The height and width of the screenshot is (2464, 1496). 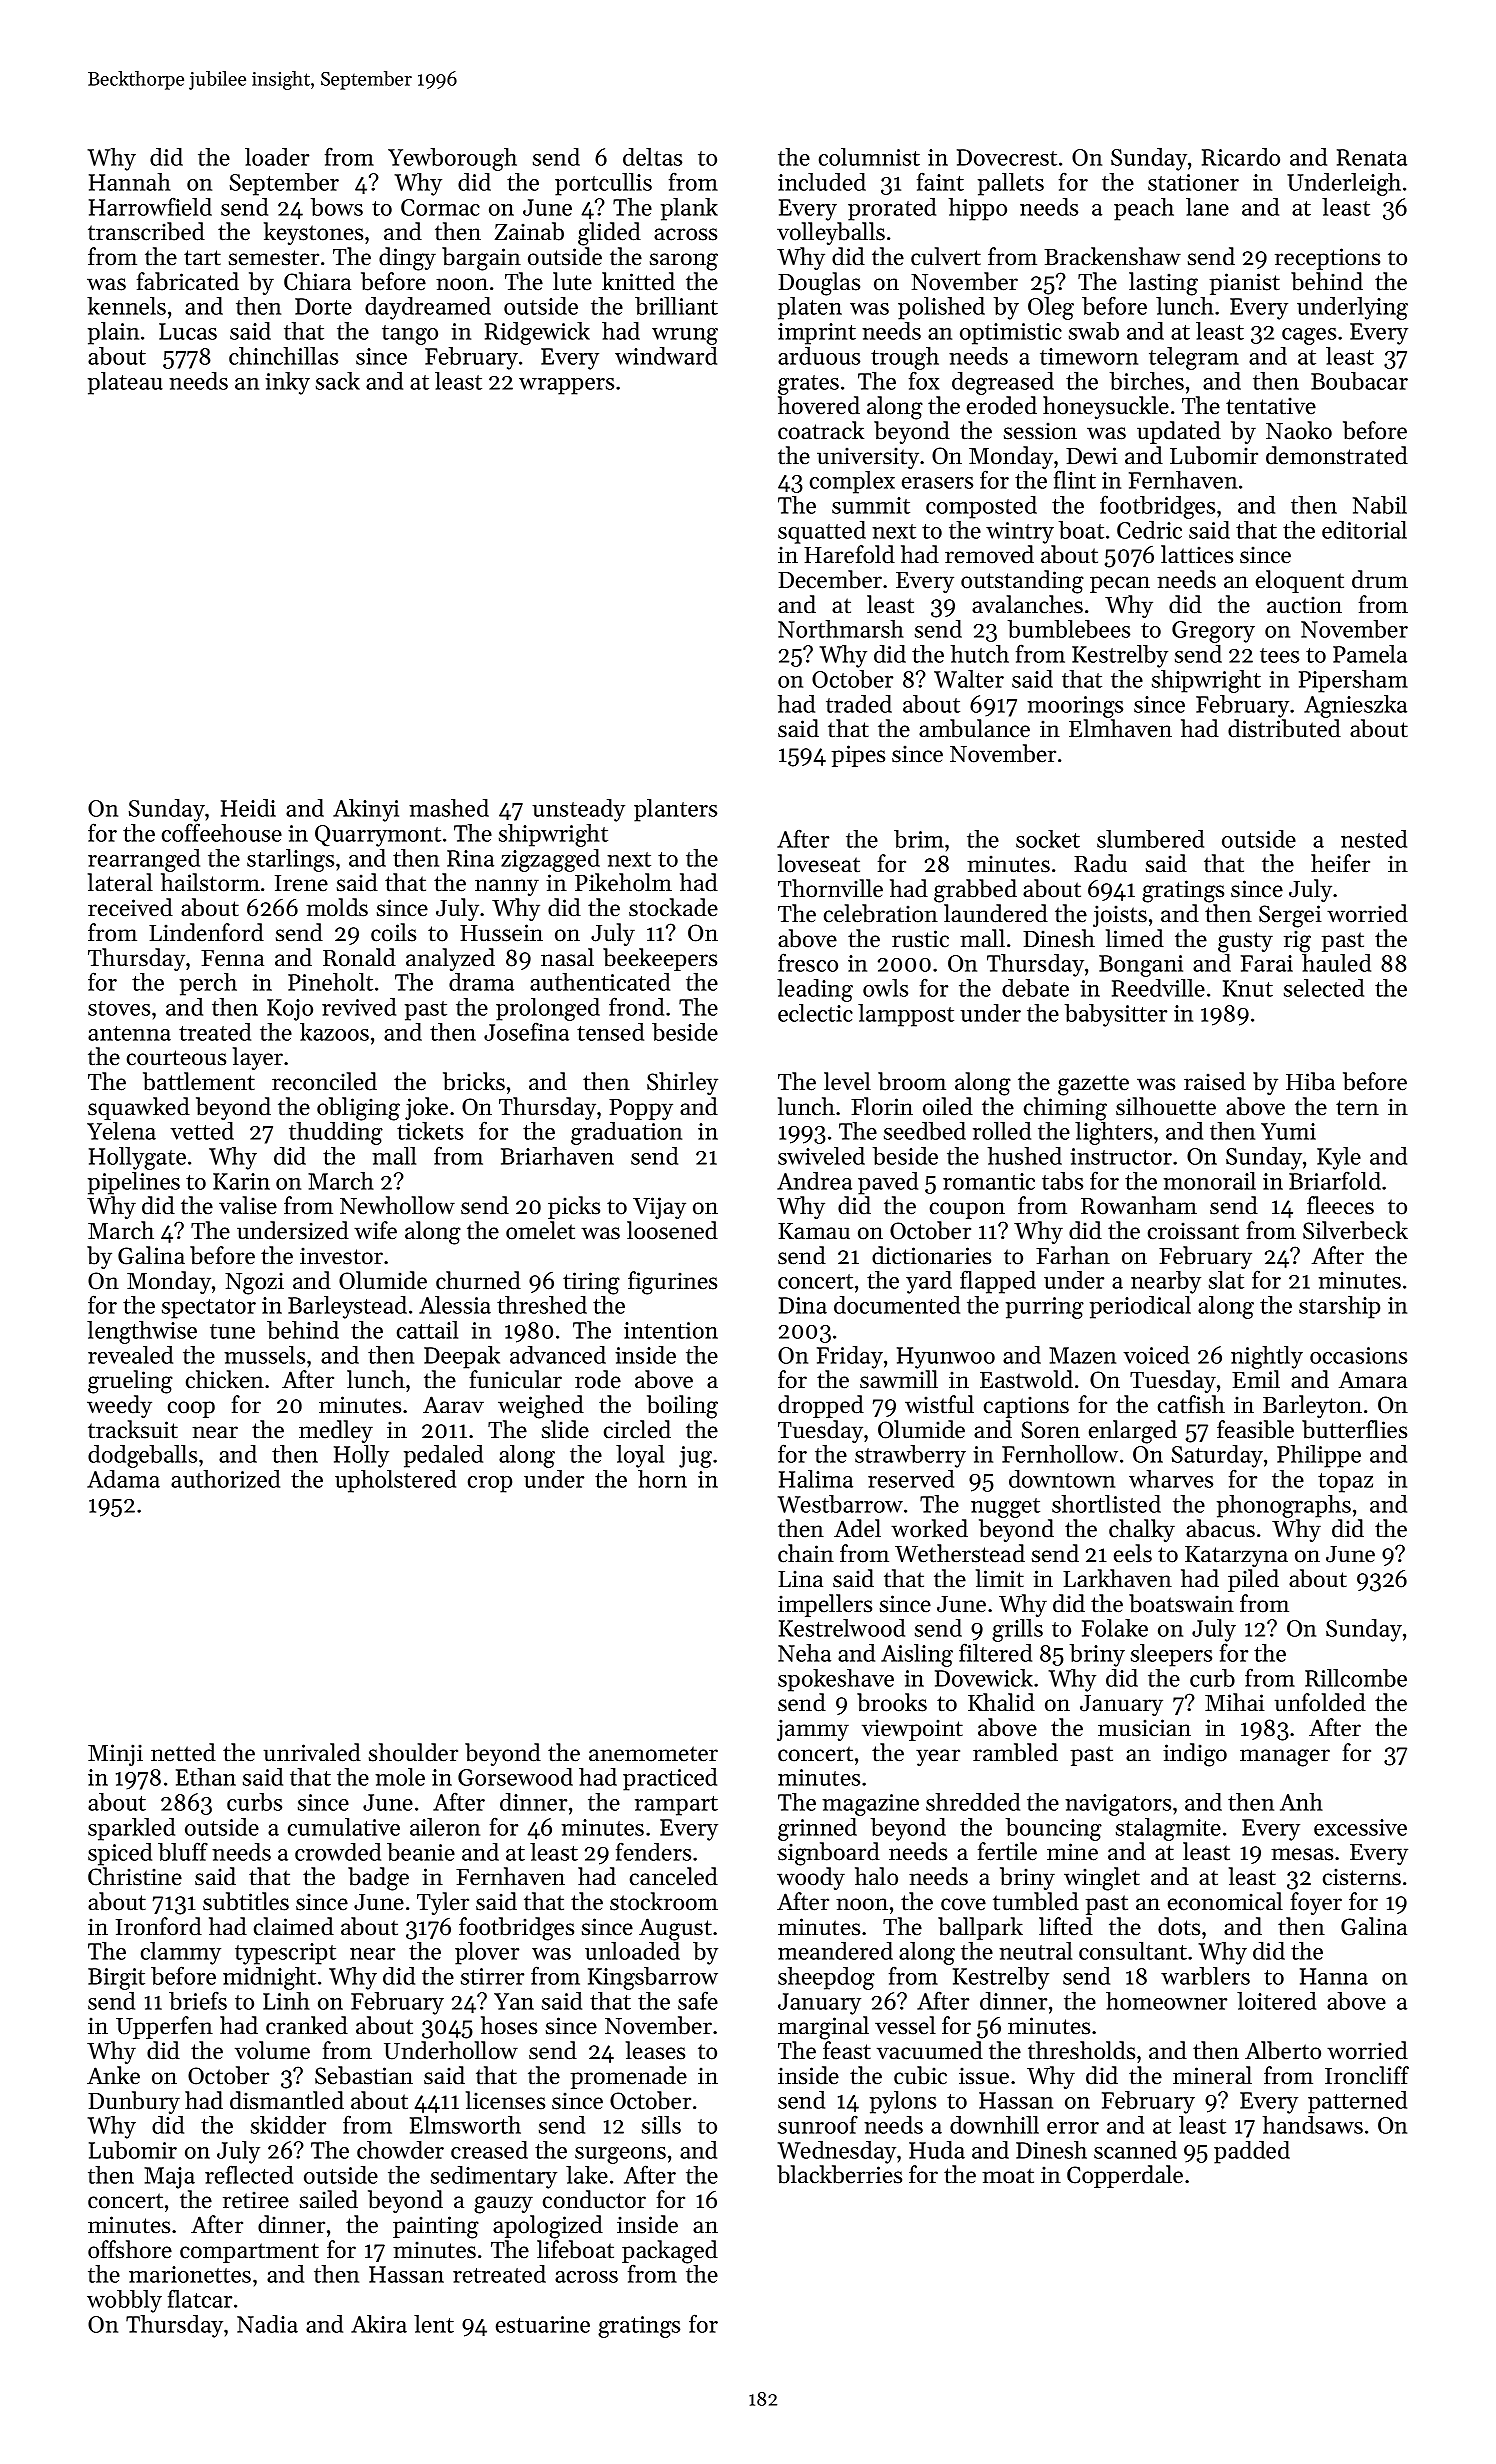 What do you see at coordinates (1316, 1903) in the screenshot?
I see `foyer` at bounding box center [1316, 1903].
